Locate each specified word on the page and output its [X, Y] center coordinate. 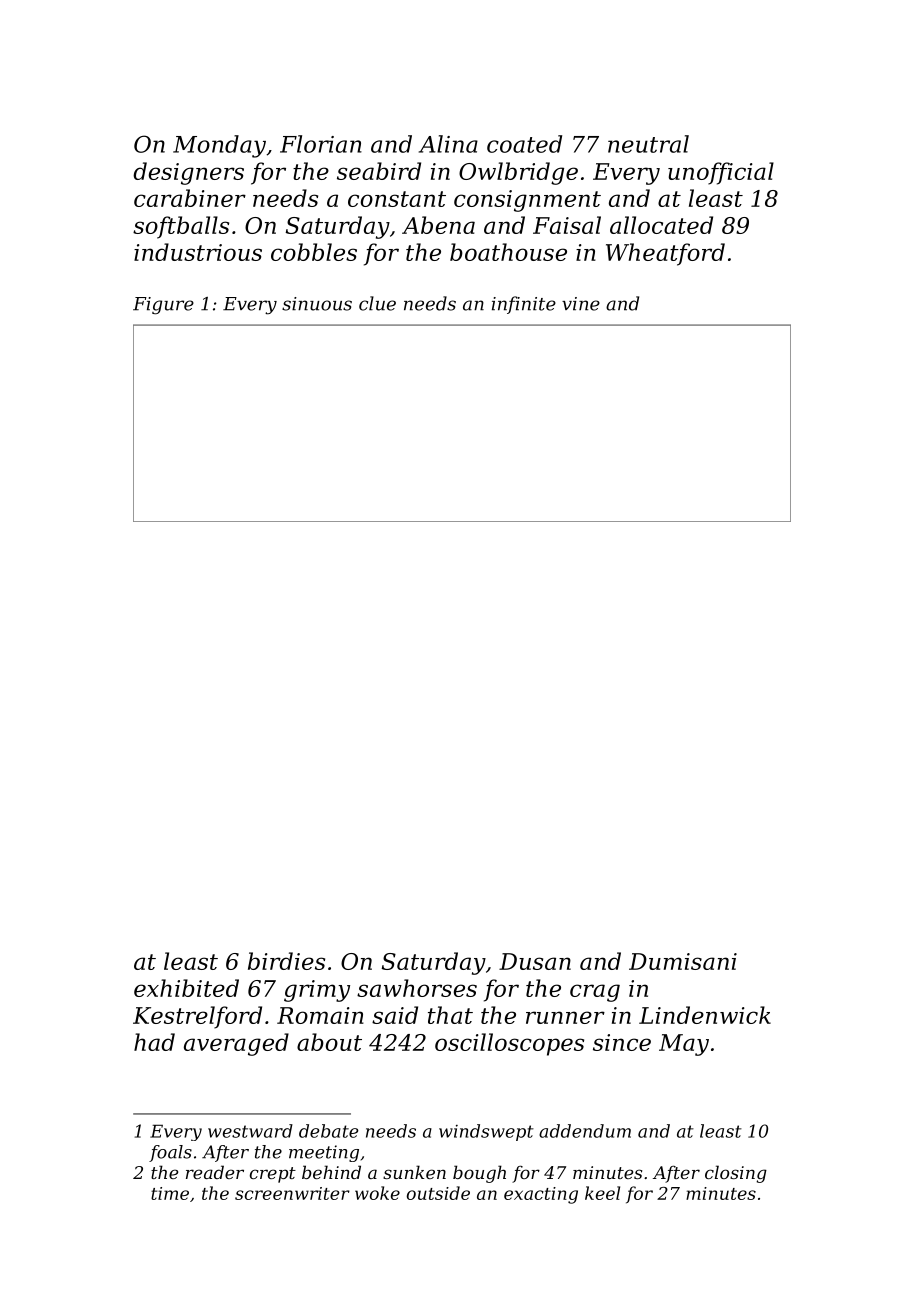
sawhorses [417, 988]
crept [273, 1175]
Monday [219, 146]
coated [524, 144]
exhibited [186, 988]
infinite [524, 305]
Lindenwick [705, 1015]
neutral [648, 144]
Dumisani [683, 961]
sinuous [317, 304]
